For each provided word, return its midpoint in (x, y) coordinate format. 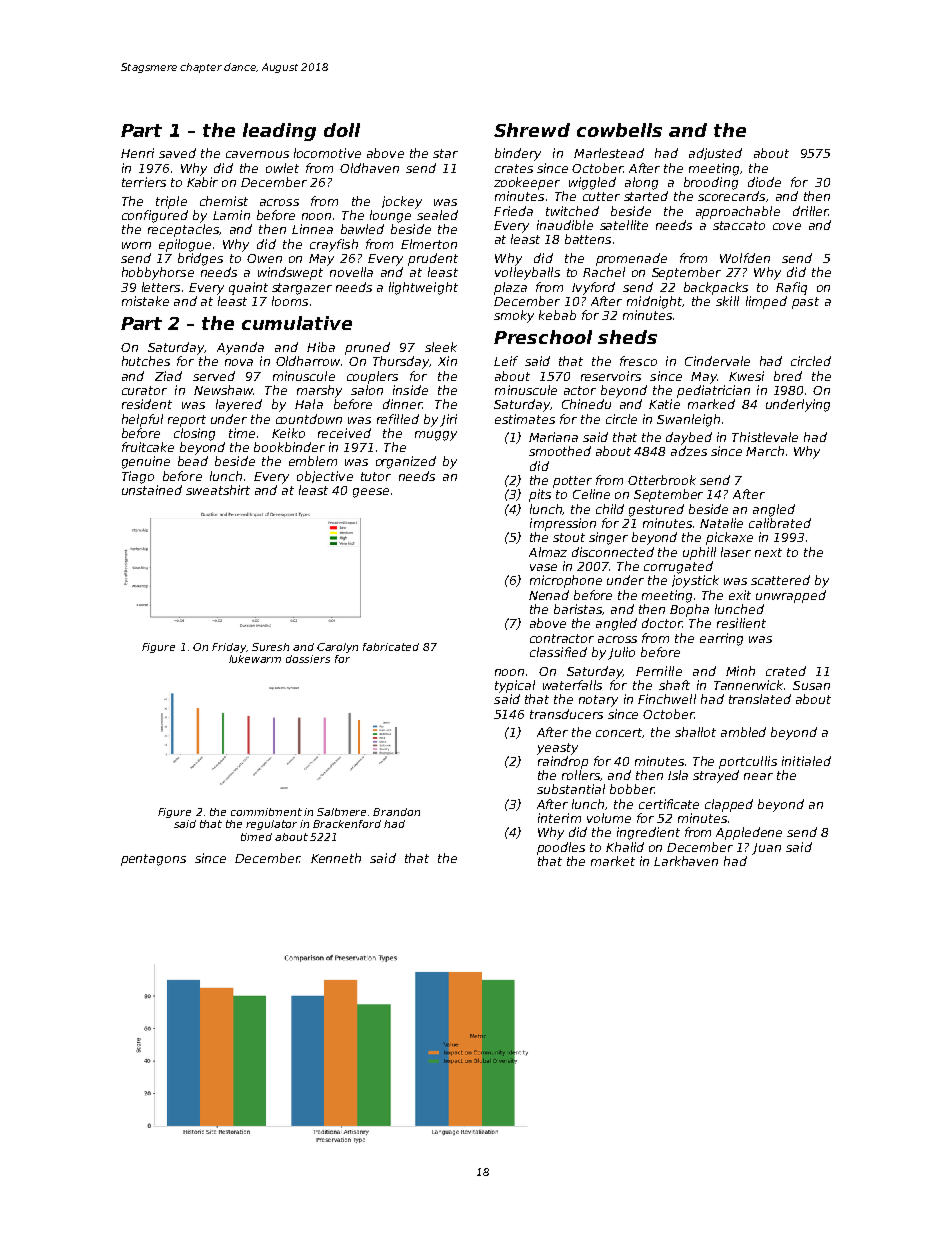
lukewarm (255, 659)
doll (342, 130)
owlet (282, 168)
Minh (740, 671)
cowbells (619, 130)
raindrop (563, 762)
